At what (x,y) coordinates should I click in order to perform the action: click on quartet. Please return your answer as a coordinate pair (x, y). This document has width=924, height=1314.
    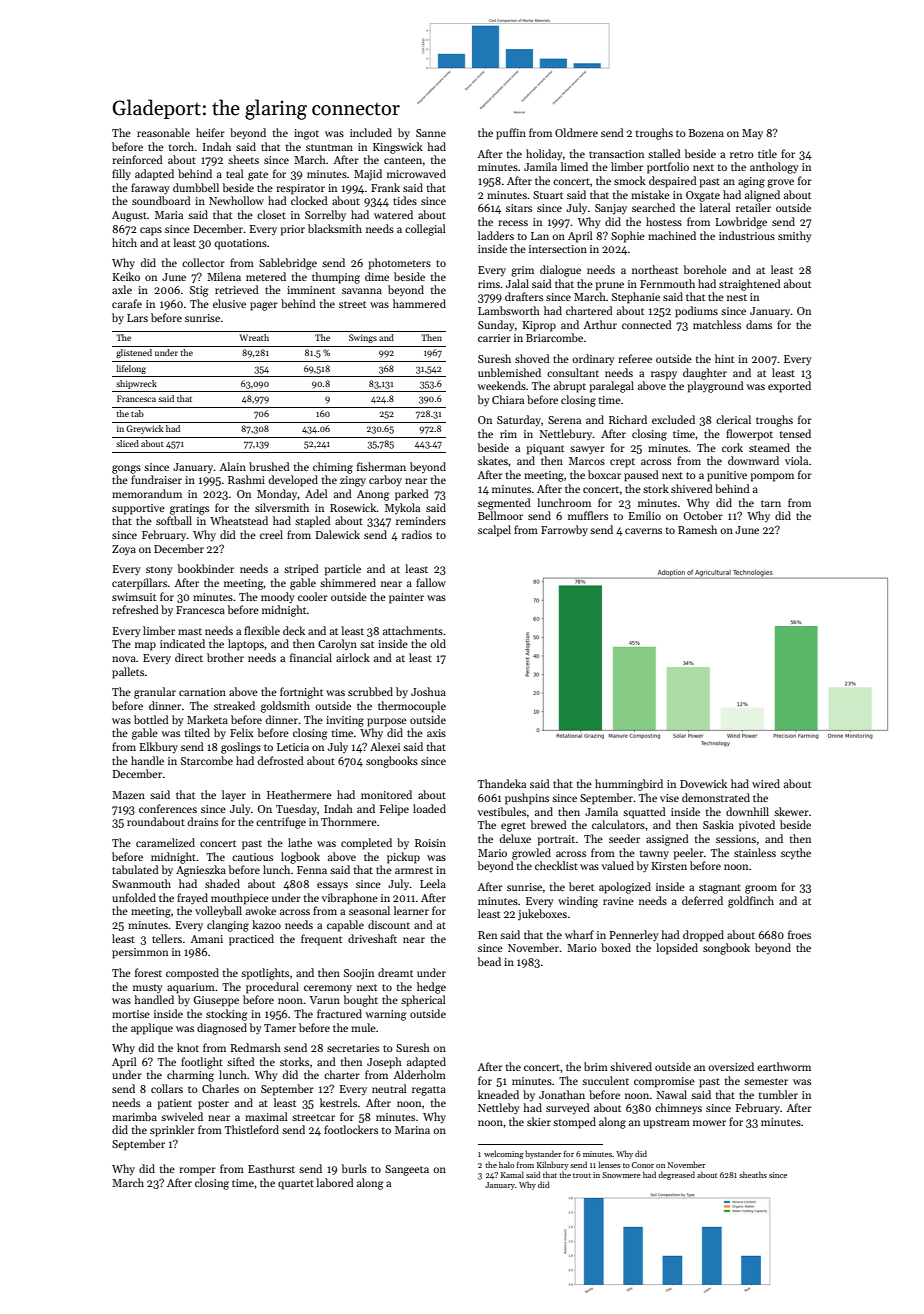
    Looking at the image, I should click on (296, 1185).
